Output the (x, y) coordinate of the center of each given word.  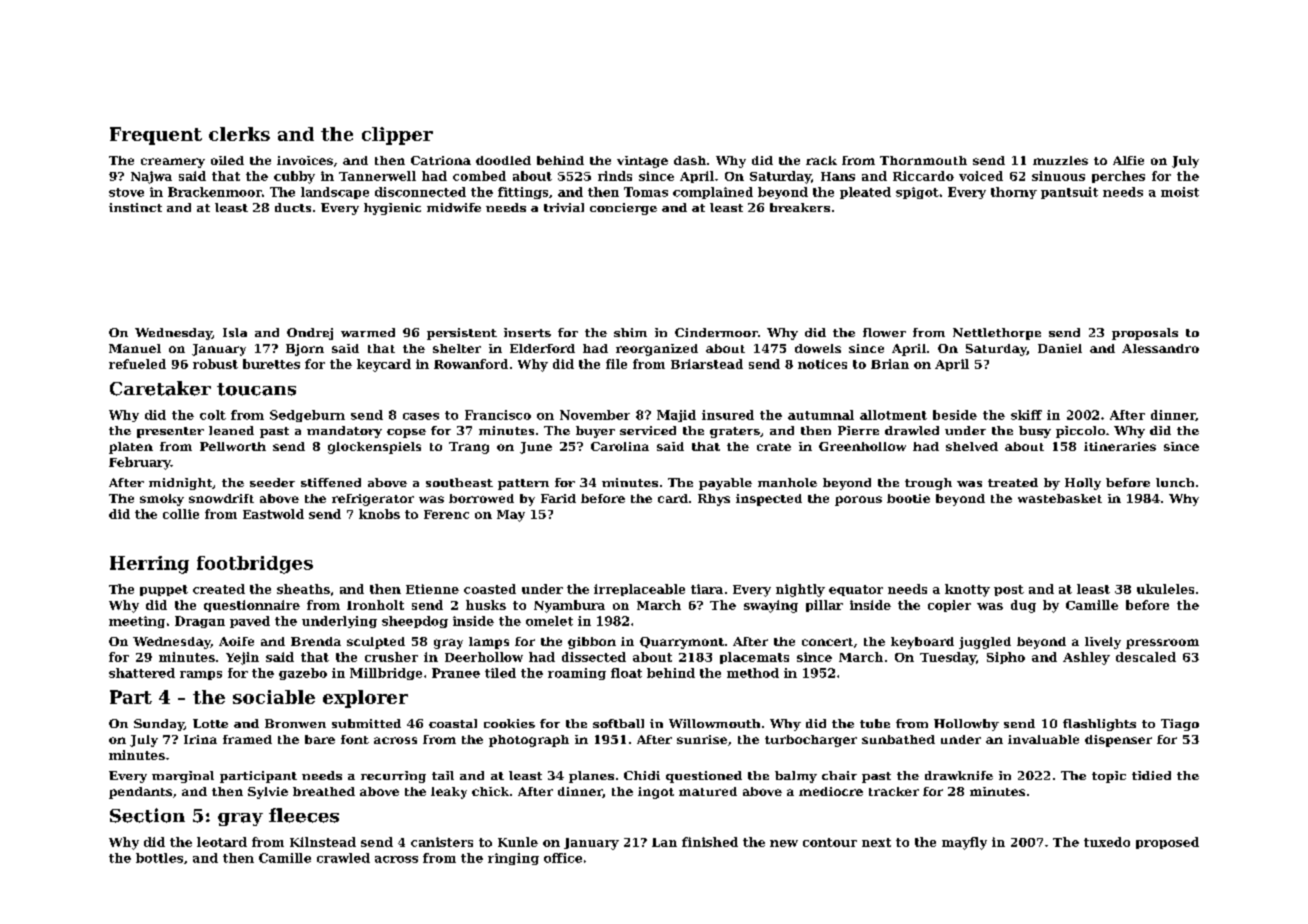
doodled (503, 160)
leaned (231, 430)
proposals (1145, 334)
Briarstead (707, 364)
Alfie (1128, 160)
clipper (397, 136)
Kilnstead (323, 842)
